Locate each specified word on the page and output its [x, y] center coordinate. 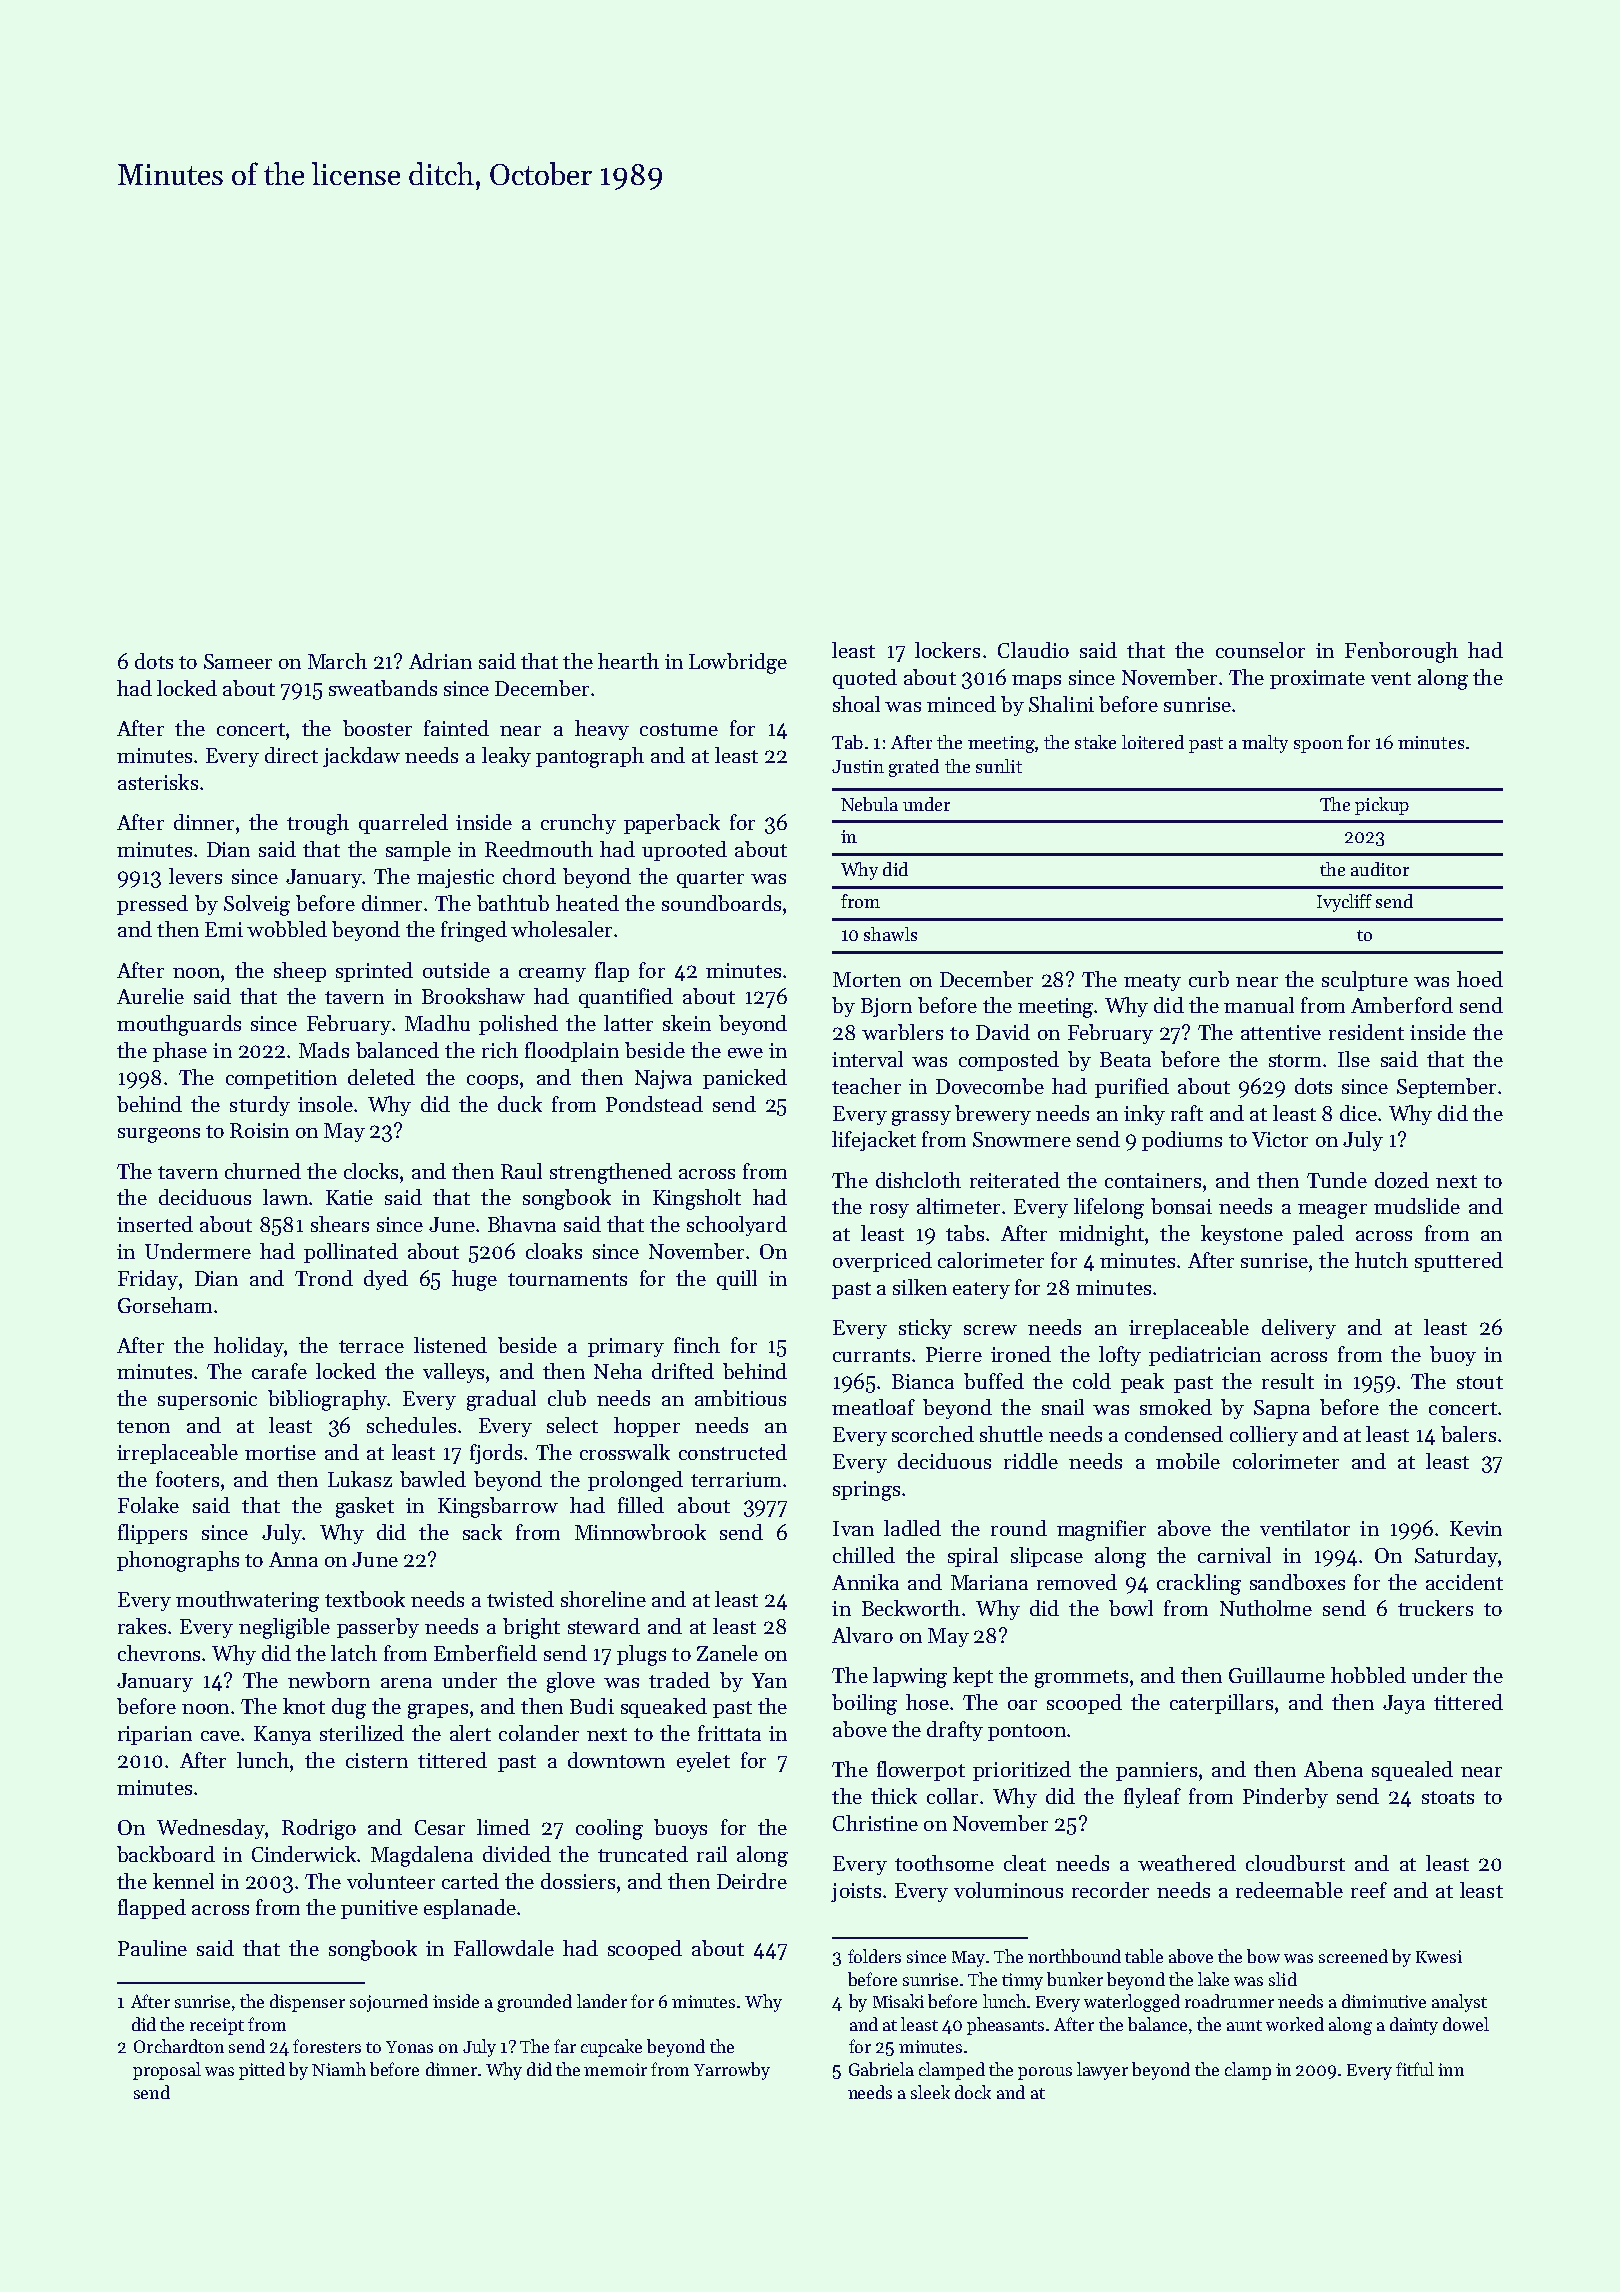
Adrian [440, 661]
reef [1369, 1890]
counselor [1260, 650]
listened [450, 1345]
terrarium [736, 1479]
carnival [1234, 1555]
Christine [875, 1823]
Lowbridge [738, 663]
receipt [217, 2026]
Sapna [1282, 1409]
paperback [672, 824]
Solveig [257, 905]
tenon [143, 1426]
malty [1265, 744]
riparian [155, 1735]
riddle [1031, 1461]
